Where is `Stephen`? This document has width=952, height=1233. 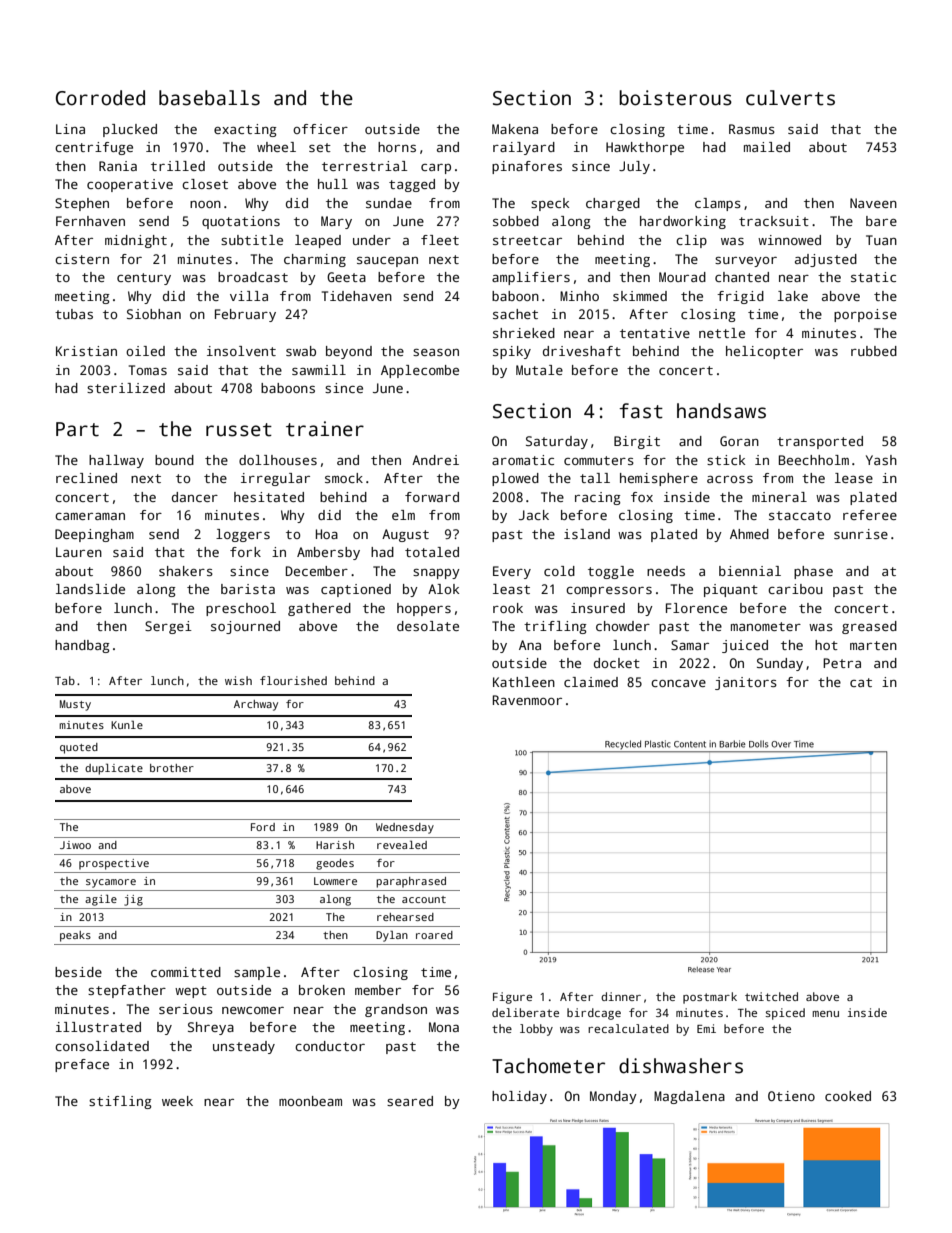 Stephen is located at coordinates (82, 204).
